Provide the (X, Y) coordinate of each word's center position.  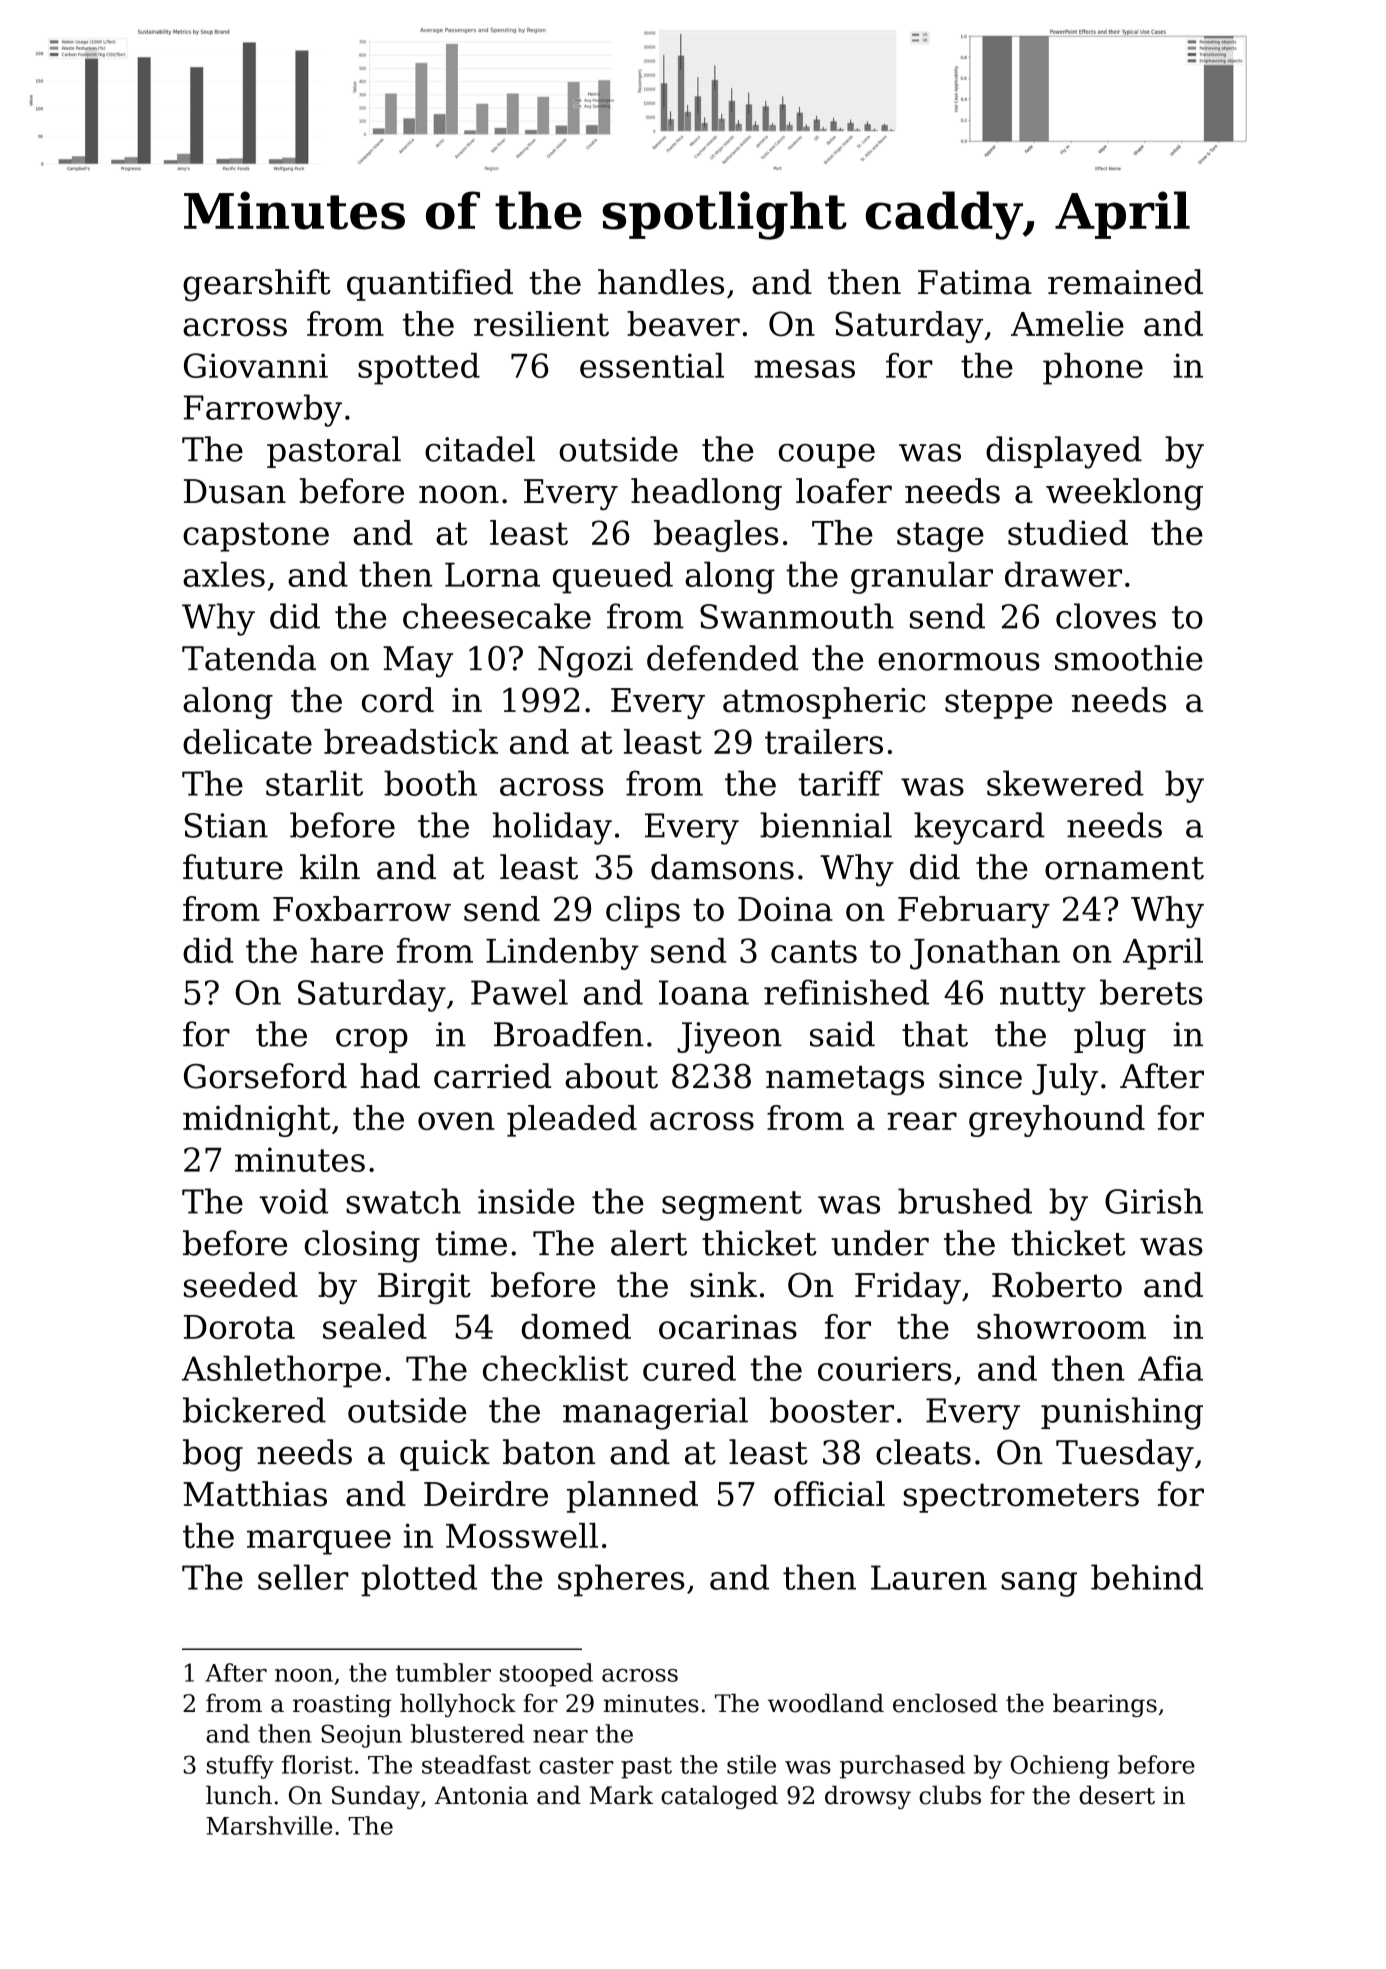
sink (723, 1285)
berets (1151, 992)
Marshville (269, 1825)
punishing (1122, 1413)
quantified (430, 285)
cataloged (719, 1797)
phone (1093, 369)
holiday (552, 828)
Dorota (239, 1327)
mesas (804, 369)
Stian (226, 825)
